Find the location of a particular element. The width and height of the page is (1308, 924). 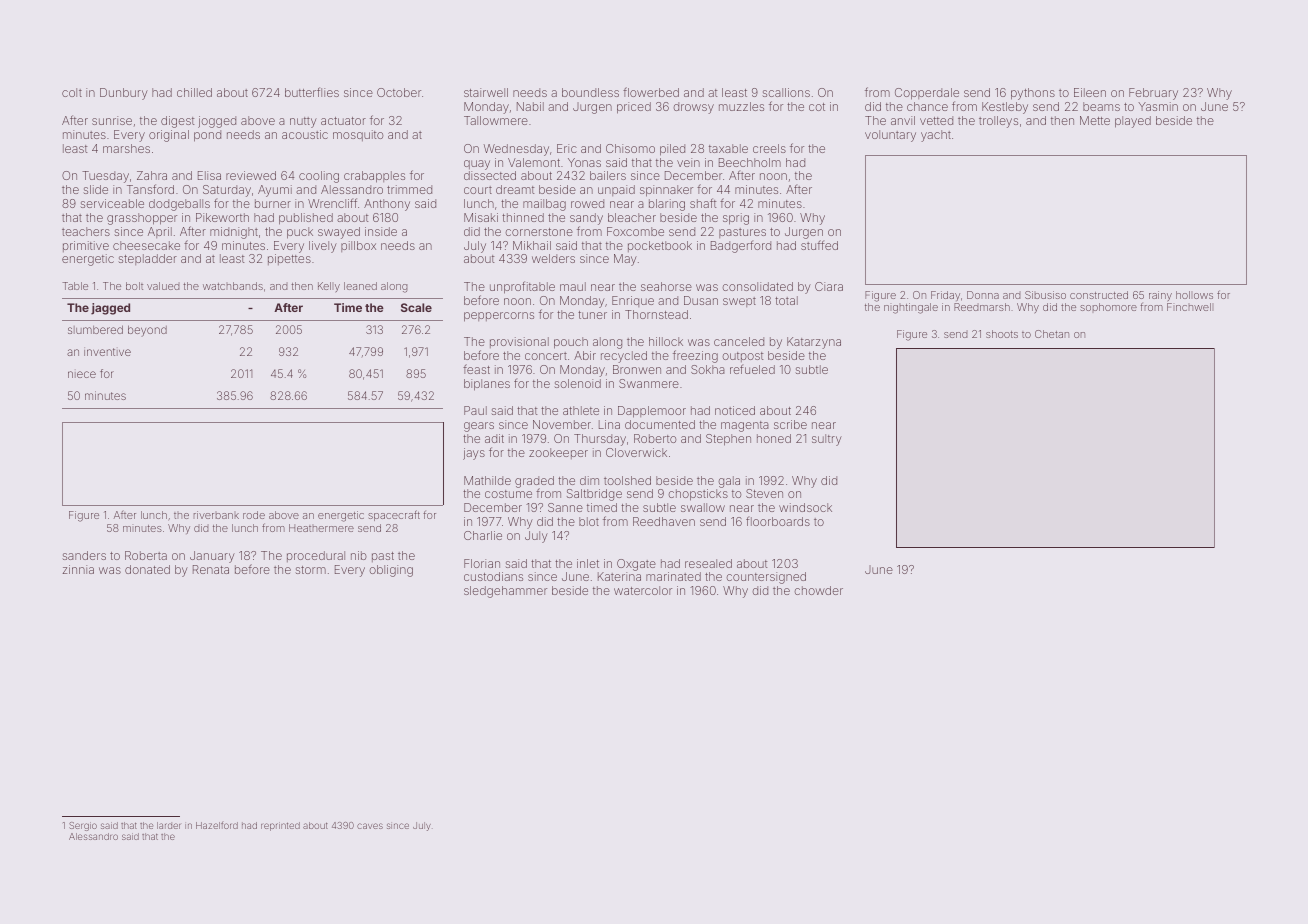

Hazelford is located at coordinates (217, 825).
